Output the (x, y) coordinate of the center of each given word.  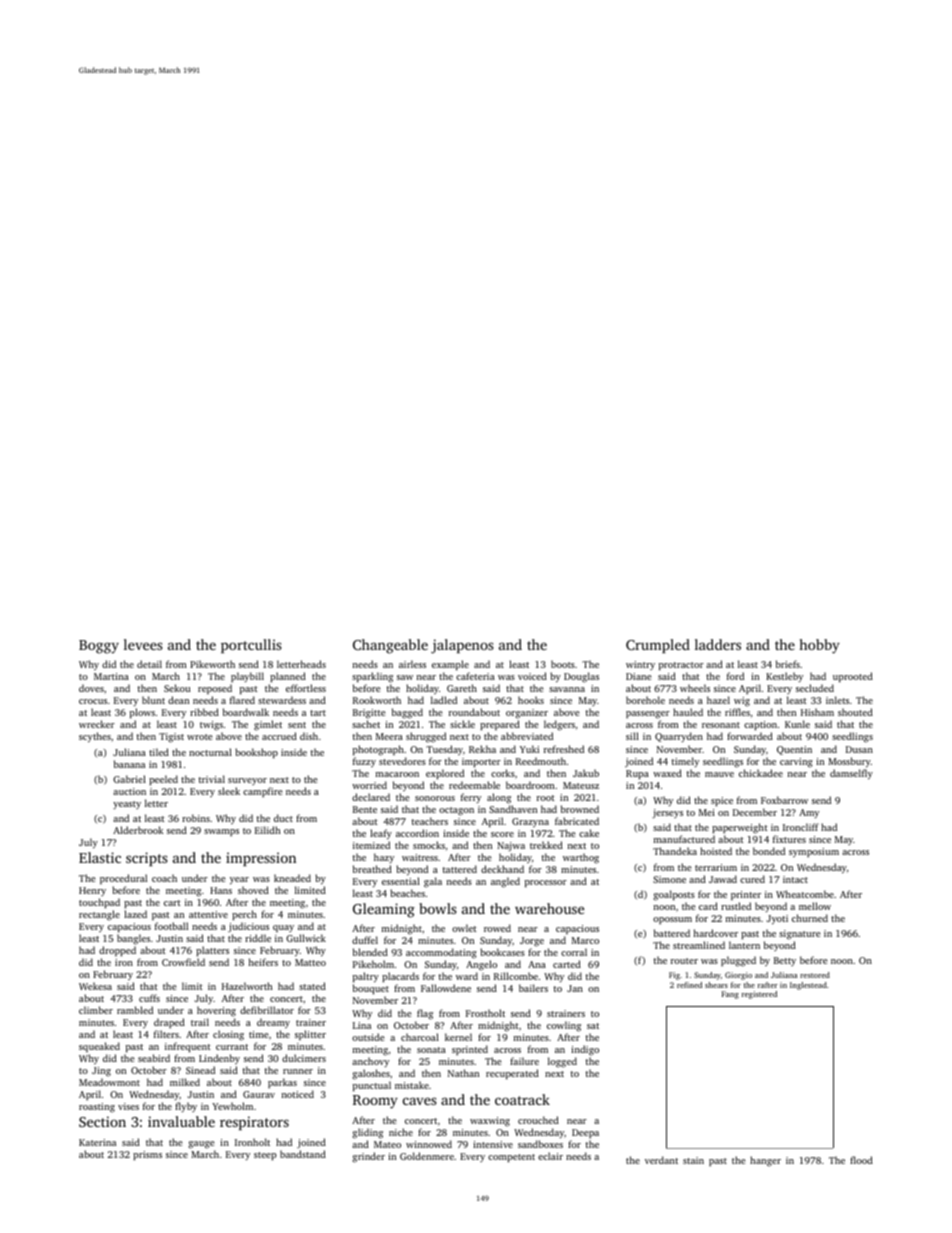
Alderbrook (138, 830)
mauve (719, 774)
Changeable (390, 646)
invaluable (181, 1121)
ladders (718, 644)
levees (143, 644)
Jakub (586, 773)
